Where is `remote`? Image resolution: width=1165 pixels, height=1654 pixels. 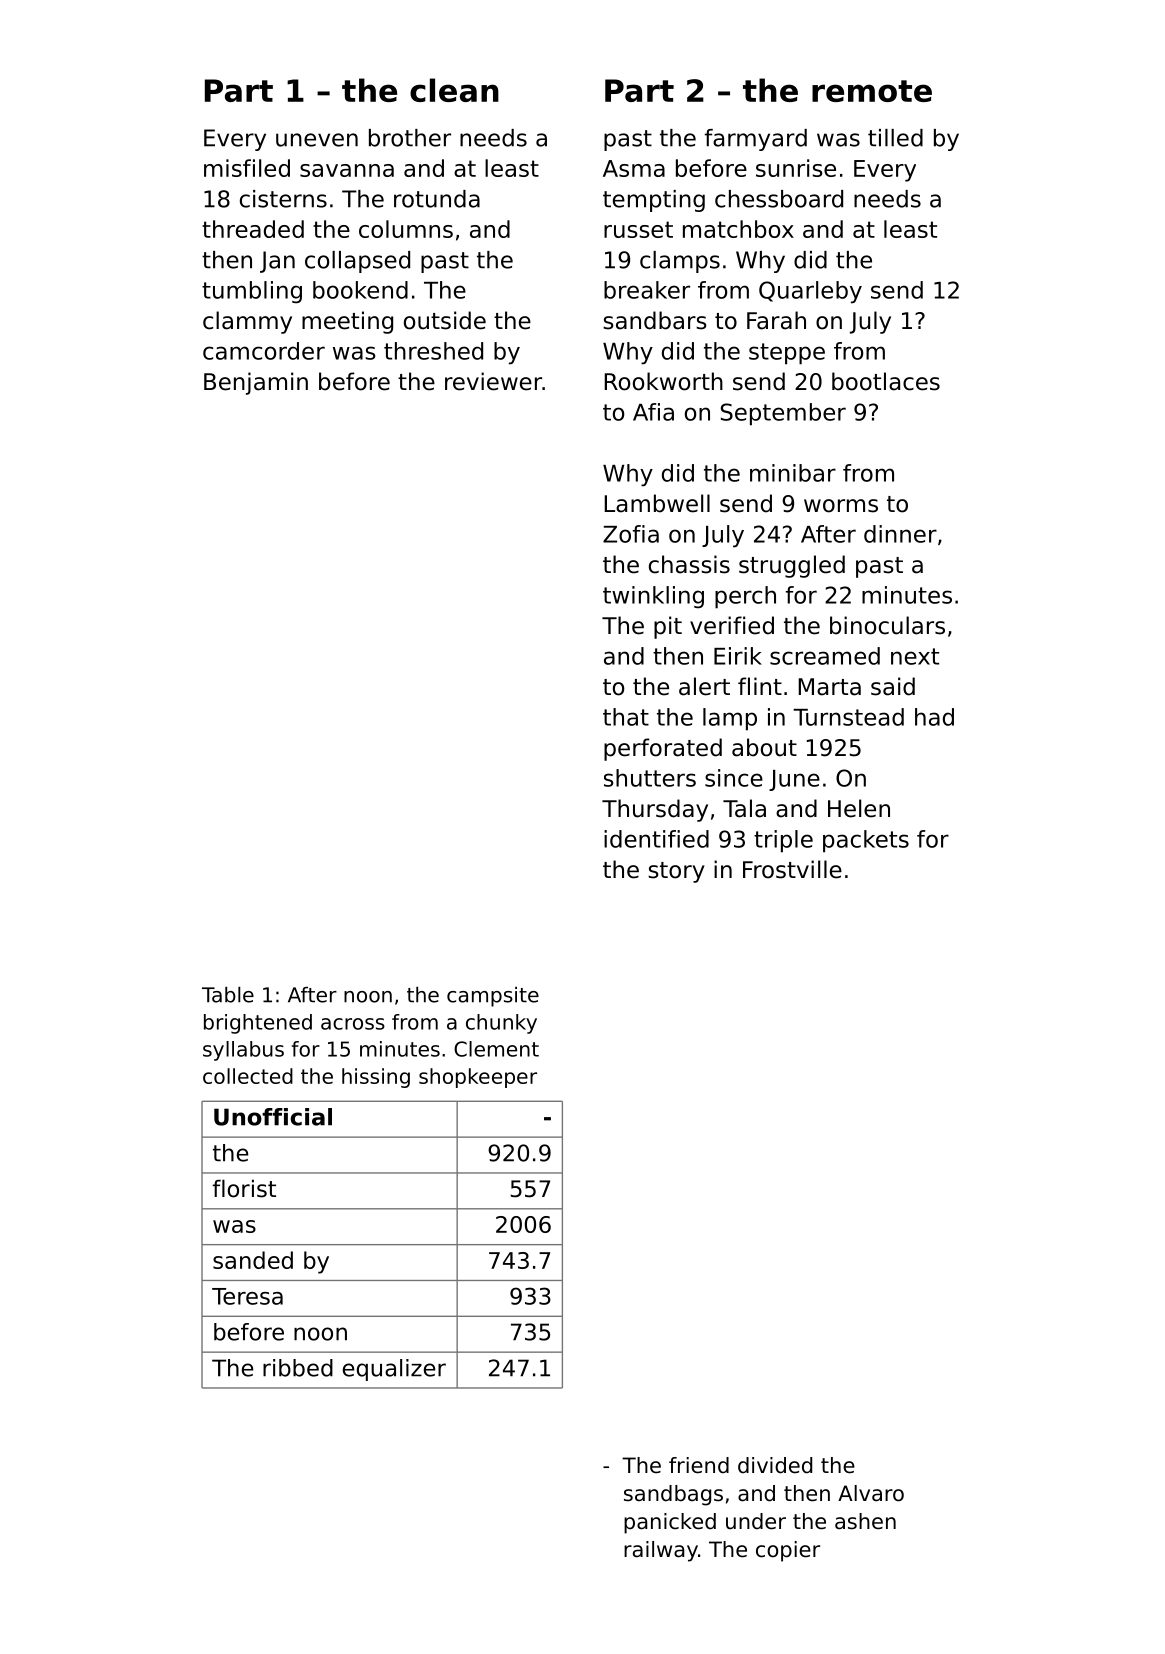
remote is located at coordinates (872, 91).
